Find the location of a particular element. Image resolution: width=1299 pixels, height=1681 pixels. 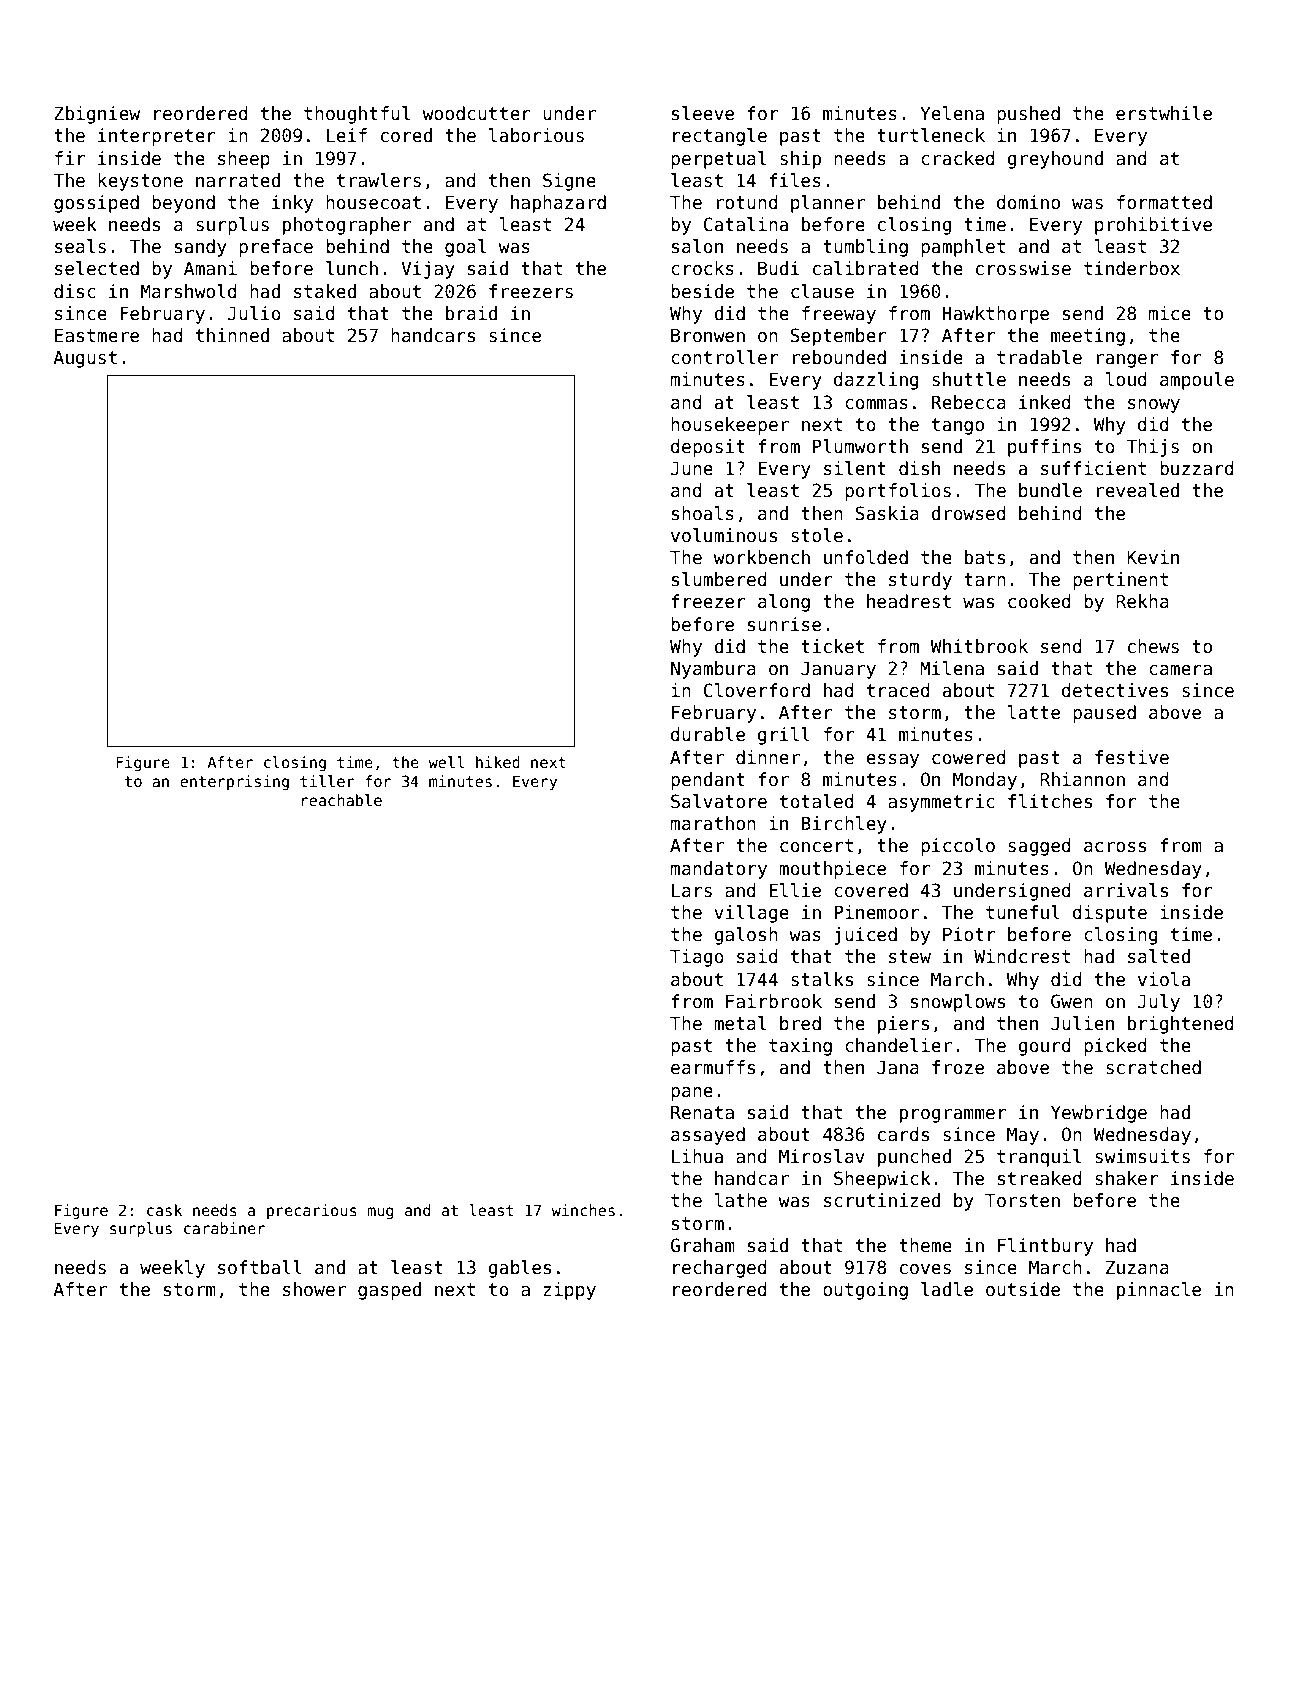

Yelena is located at coordinates (952, 113).
